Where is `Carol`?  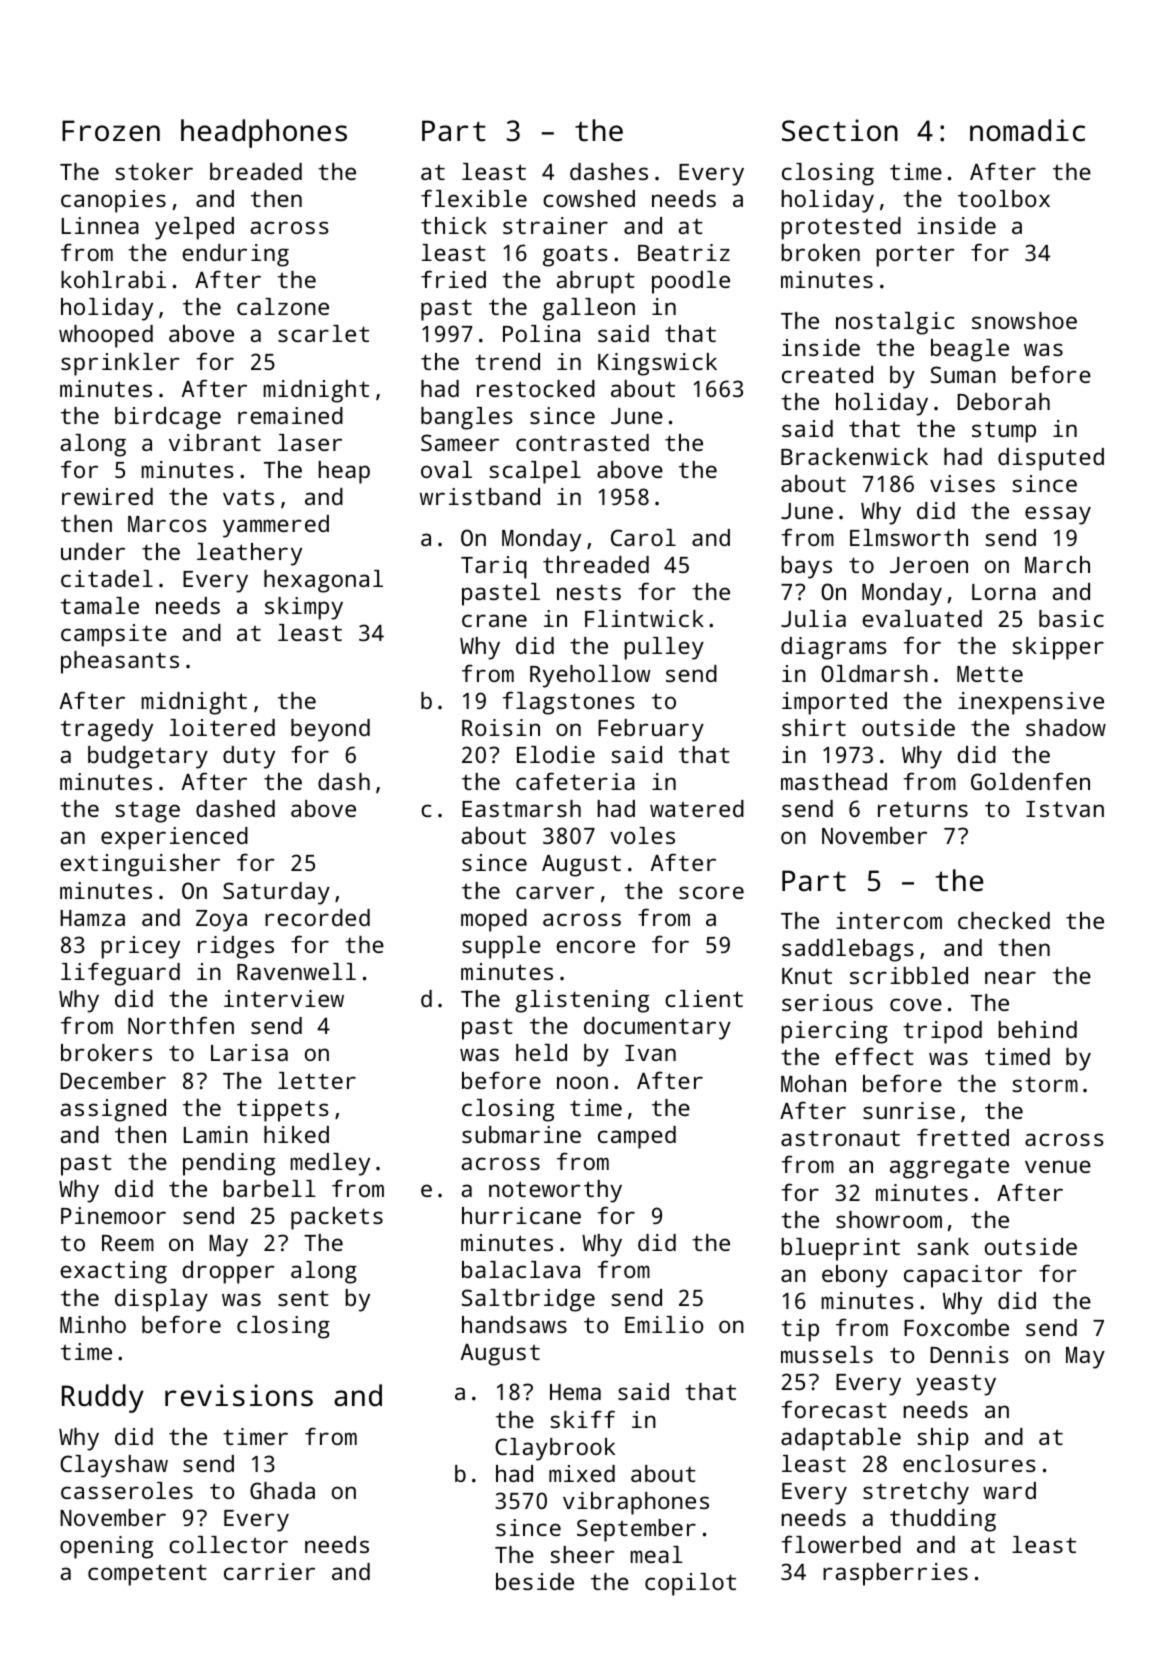
Carol is located at coordinates (643, 537).
